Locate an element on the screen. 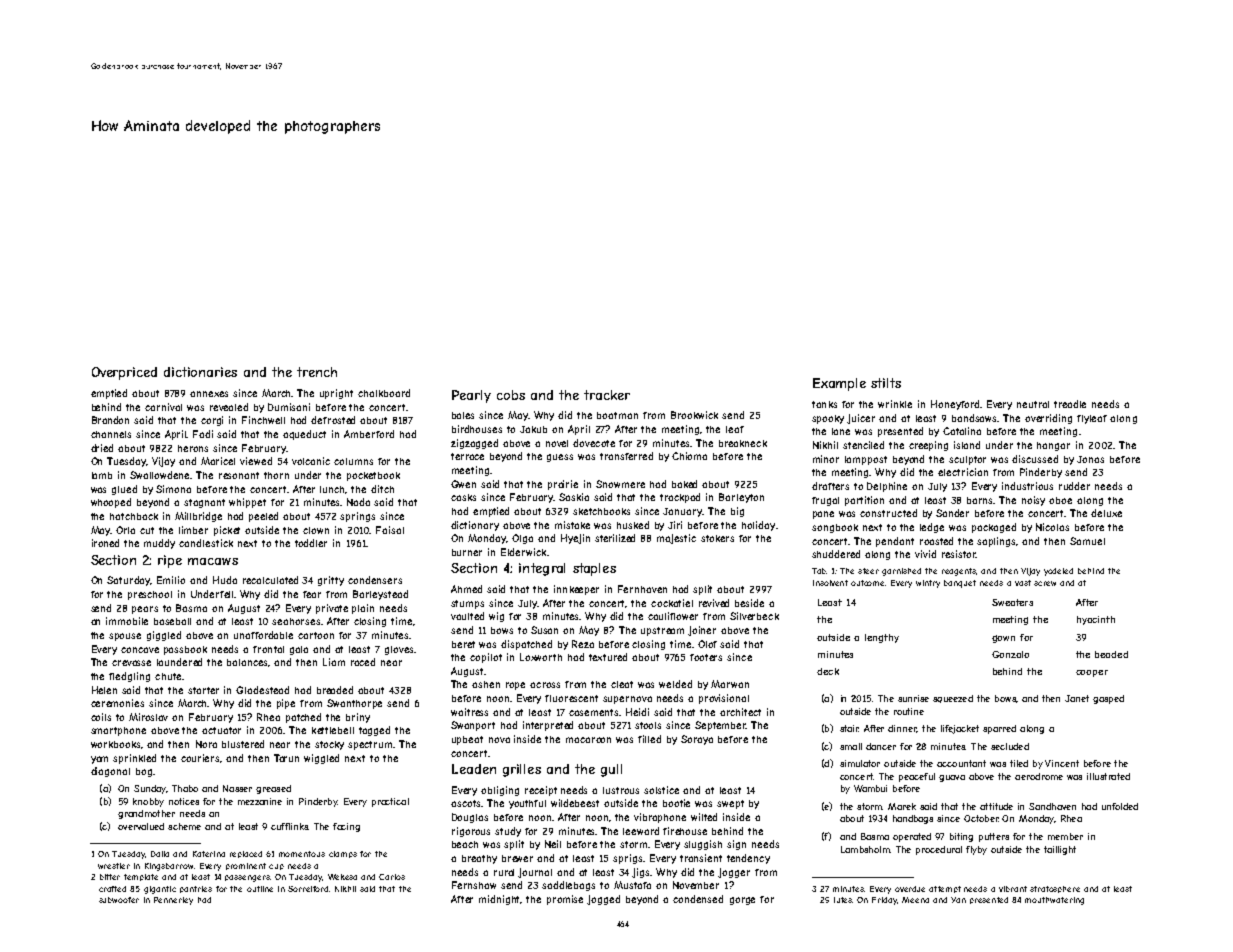 The width and height of the screenshot is (1233, 952). Example is located at coordinates (839, 384).
